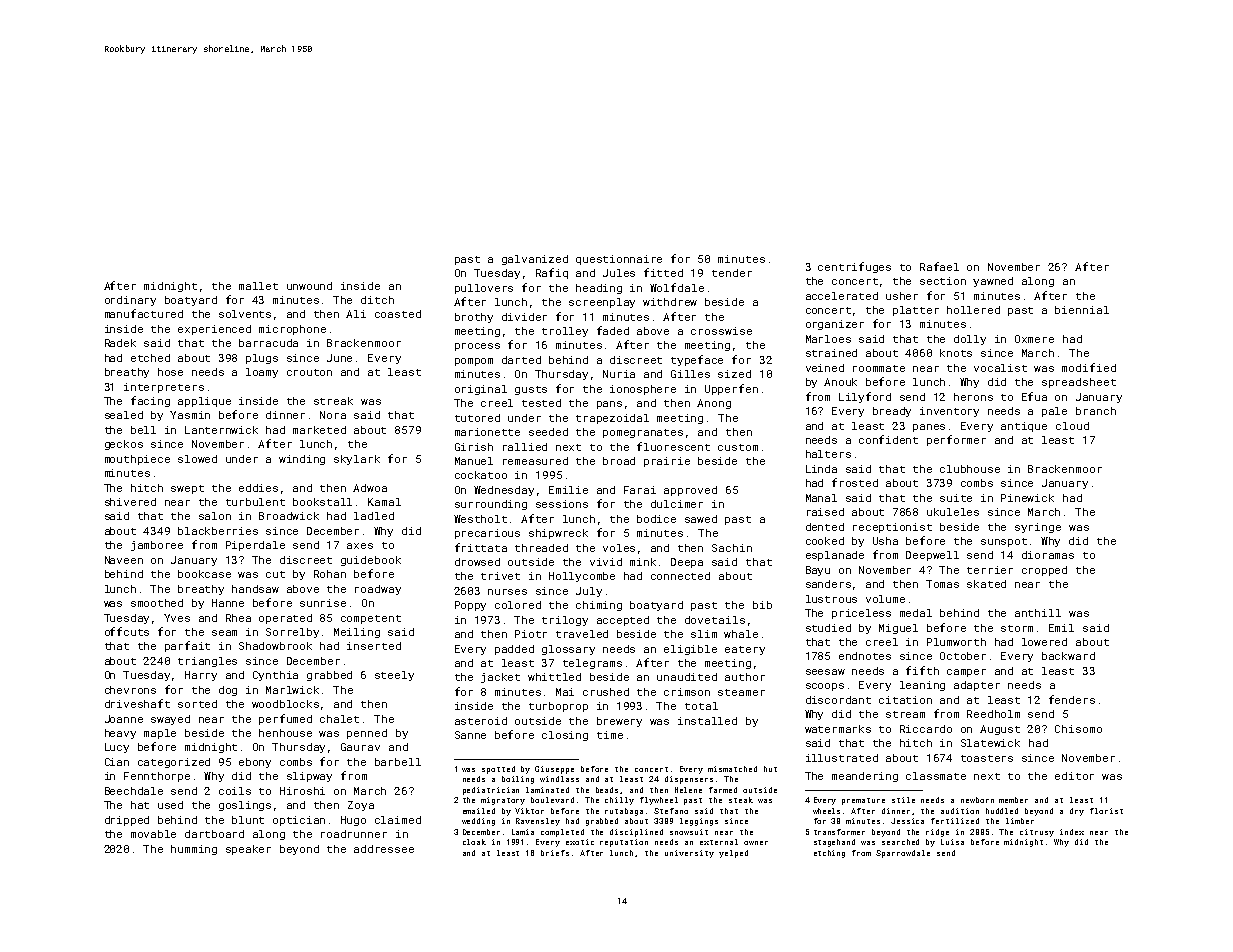  What do you see at coordinates (319, 430) in the document?
I see `marketed` at bounding box center [319, 430].
